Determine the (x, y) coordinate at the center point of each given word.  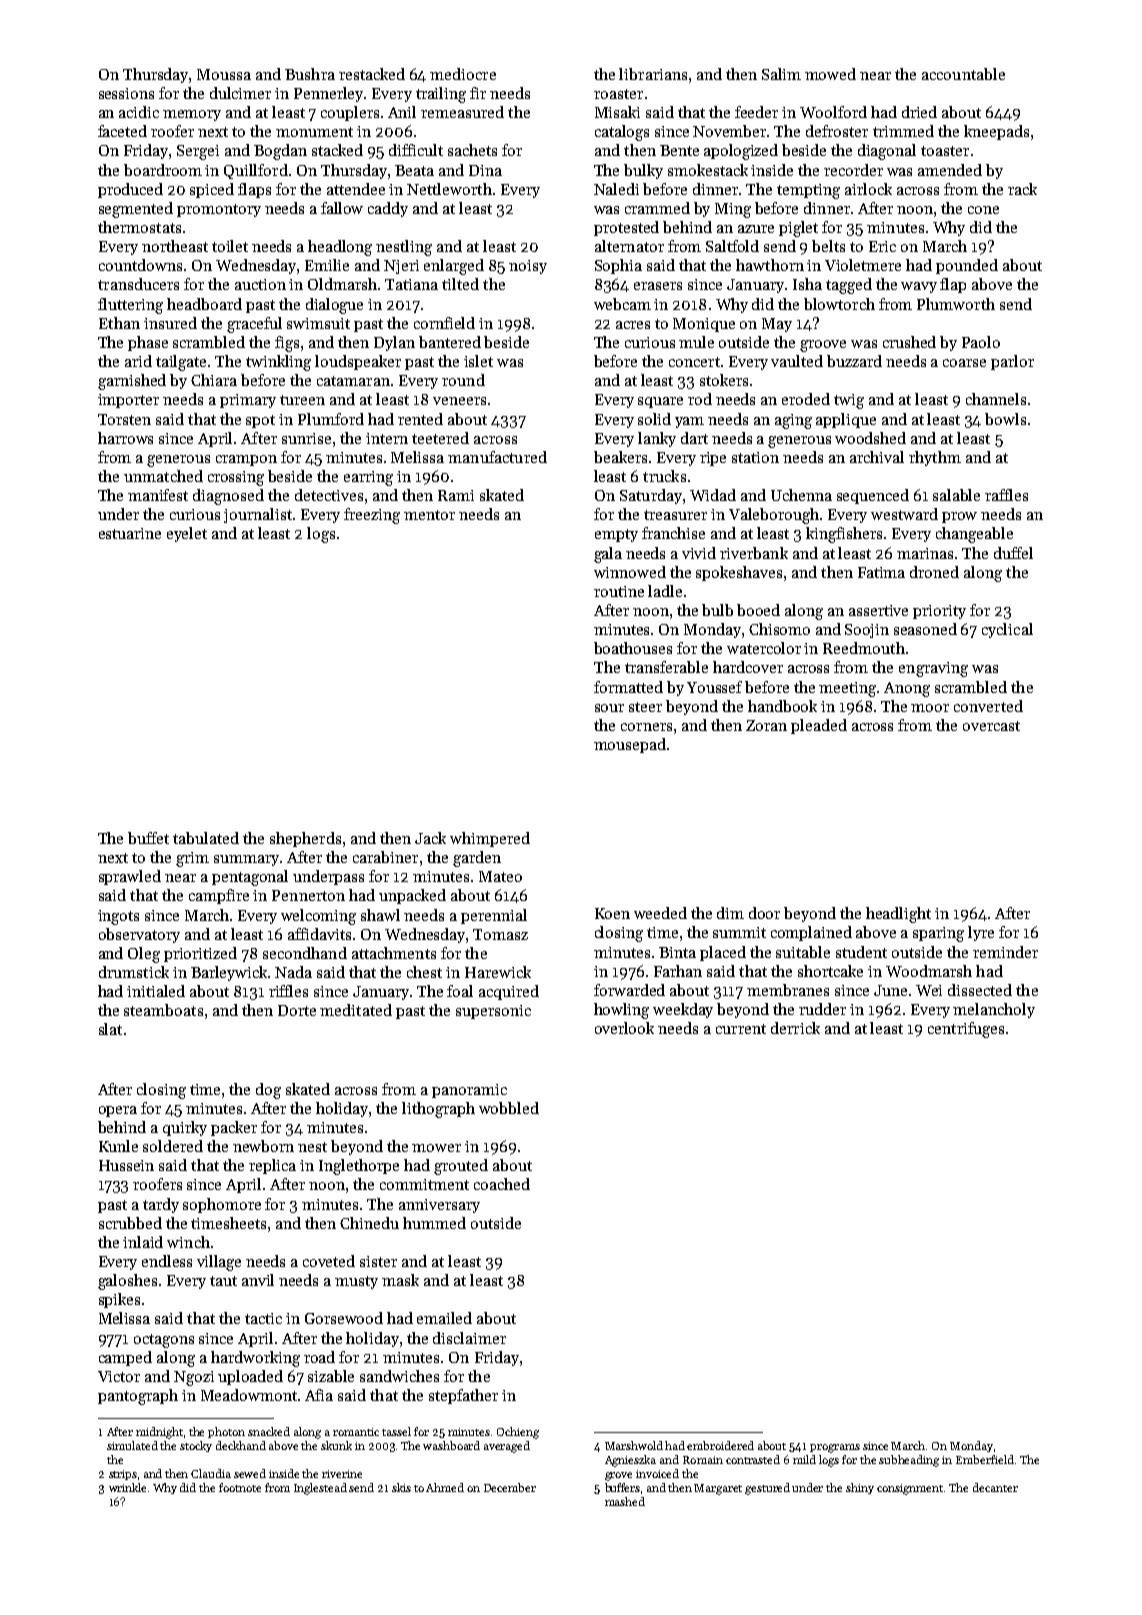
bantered (450, 342)
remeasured (462, 112)
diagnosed (228, 497)
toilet (230, 246)
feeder (756, 112)
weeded (660, 913)
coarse (964, 363)
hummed (434, 1223)
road (319, 1357)
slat (110, 1029)
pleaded (819, 726)
